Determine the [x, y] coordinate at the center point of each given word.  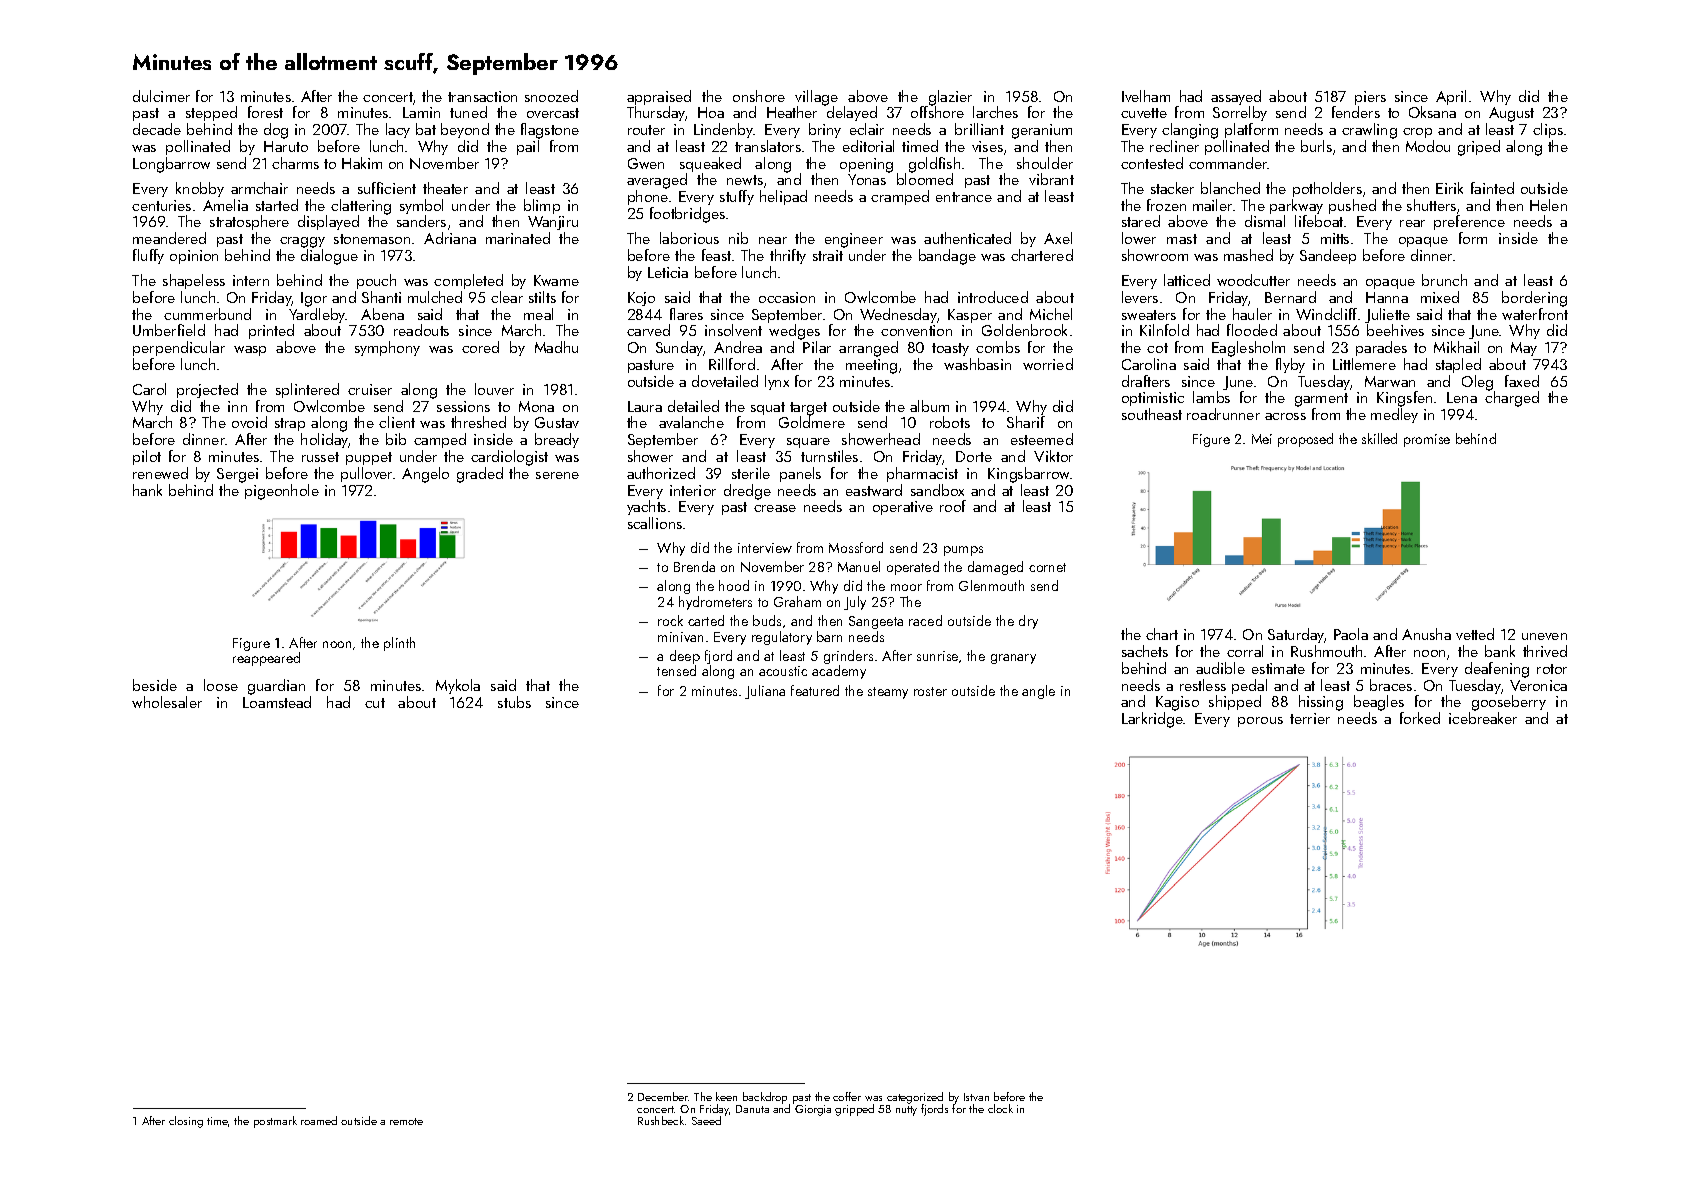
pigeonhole [282, 492]
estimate [1278, 668]
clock [1000, 1108]
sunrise [937, 656]
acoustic [783, 671]
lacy [398, 130]
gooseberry [1509, 703]
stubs [514, 702]
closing [186, 1122]
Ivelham [1146, 96]
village [816, 98]
